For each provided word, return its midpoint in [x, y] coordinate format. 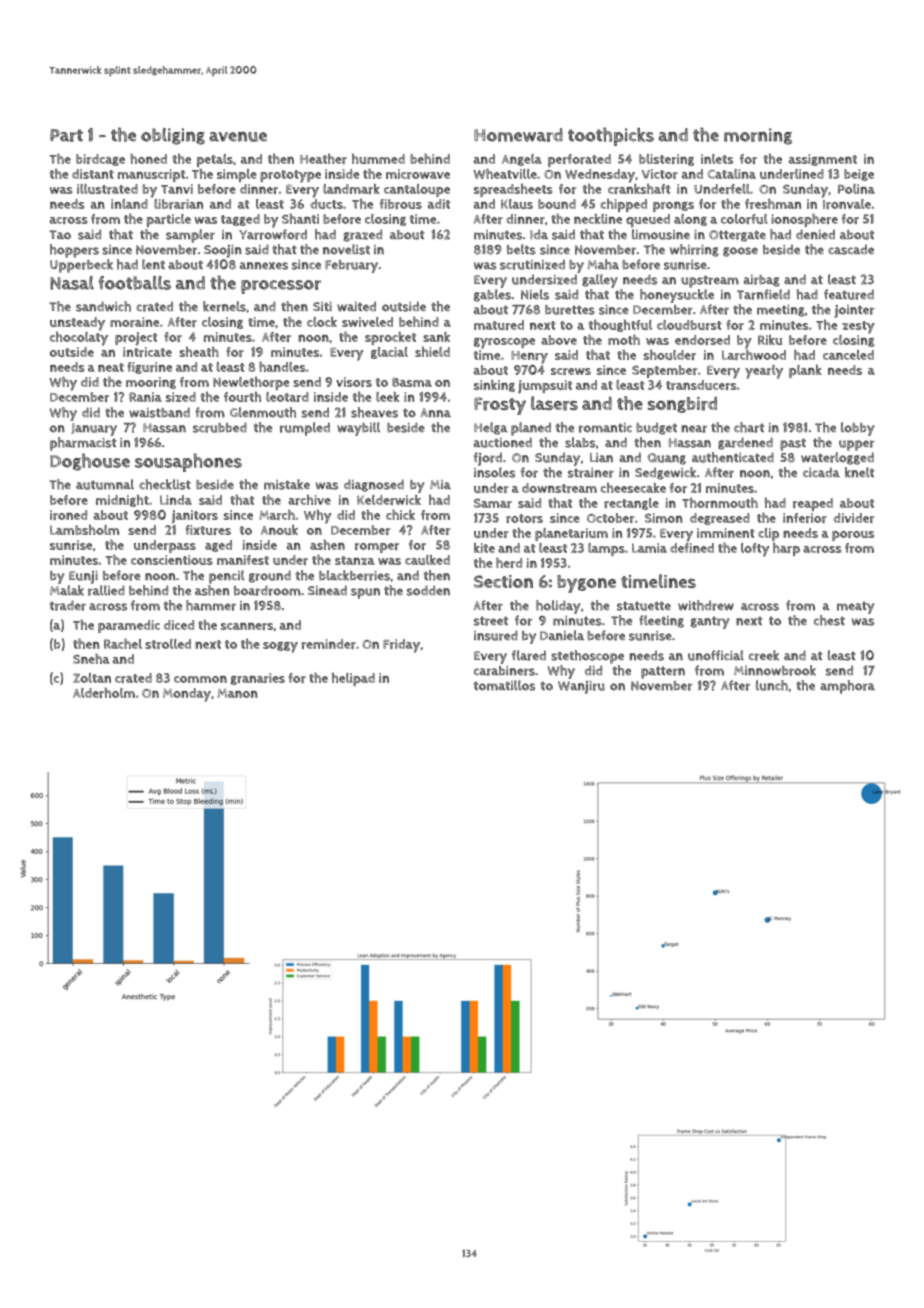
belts [521, 249]
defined [692, 548]
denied [815, 234]
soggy [280, 647]
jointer [854, 311]
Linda [176, 500]
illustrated [107, 189]
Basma [412, 382]
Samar [493, 503]
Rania [145, 397]
